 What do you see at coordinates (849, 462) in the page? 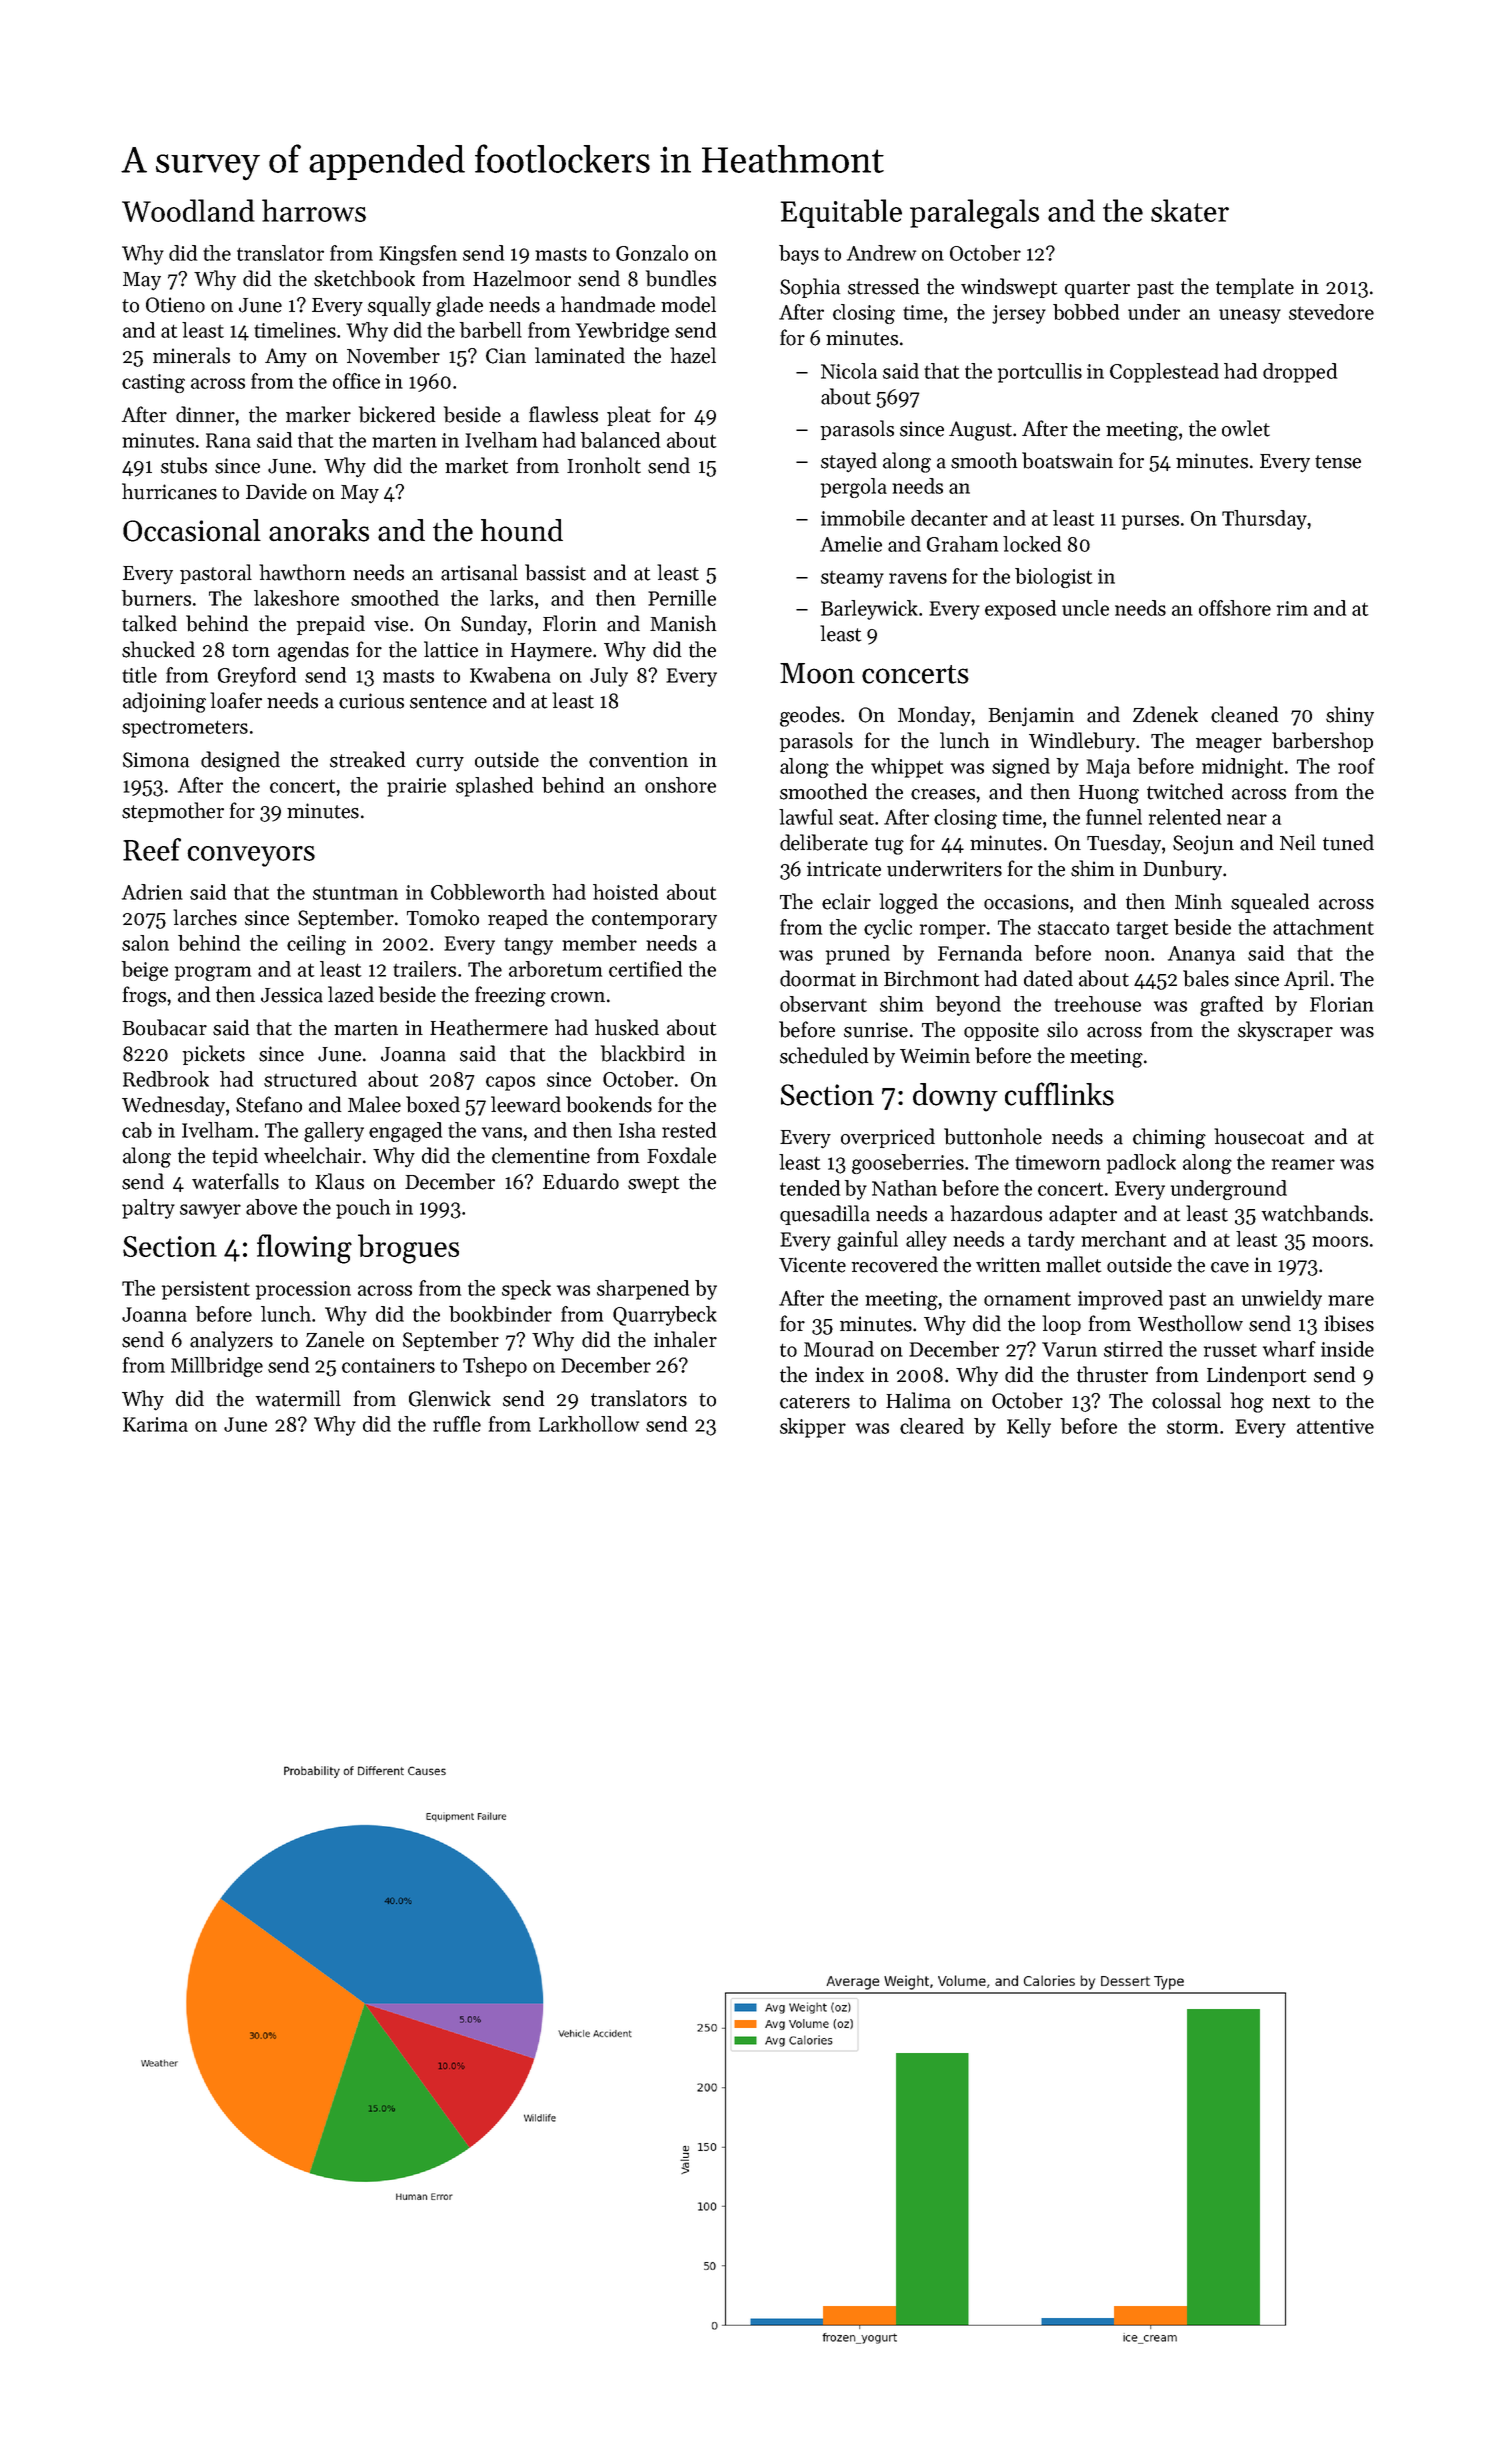
I see `stayed` at bounding box center [849, 462].
